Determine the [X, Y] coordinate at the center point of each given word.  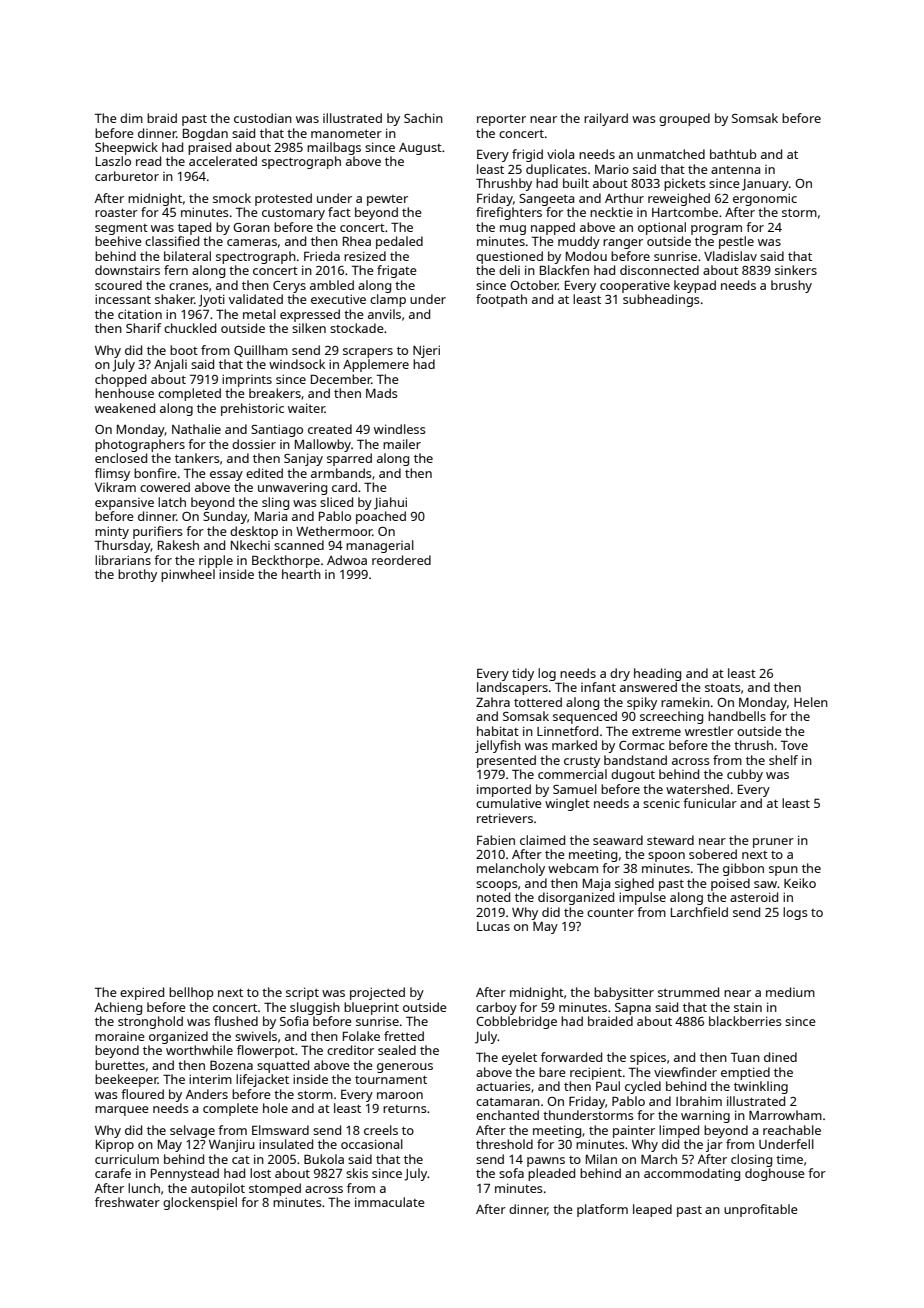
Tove [794, 745]
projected [377, 993]
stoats [723, 688]
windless [400, 429]
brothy [137, 575]
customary [293, 214]
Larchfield [699, 912]
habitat [498, 731]
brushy [791, 286]
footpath [501, 300]
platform [602, 1210]
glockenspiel [200, 1203]
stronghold [150, 1022]
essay [226, 476]
